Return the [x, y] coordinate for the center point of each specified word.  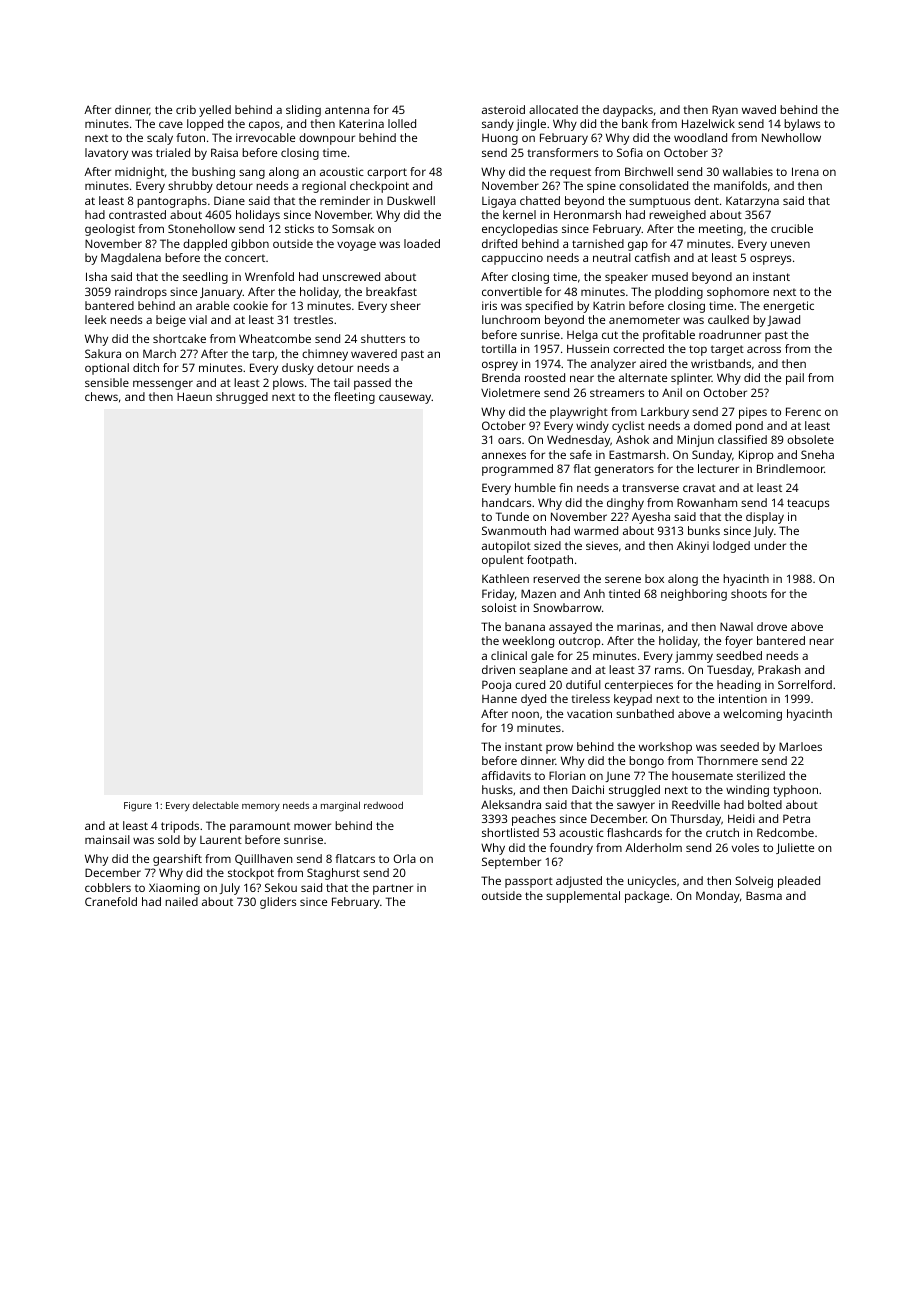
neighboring [694, 595]
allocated [553, 109]
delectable [216, 805]
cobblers [108, 887]
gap [638, 246]
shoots [749, 593]
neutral [612, 257]
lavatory [106, 154]
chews [101, 396]
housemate [702, 775]
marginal [340, 806]
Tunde [512, 516]
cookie [250, 305]
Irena [805, 171]
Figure [138, 807]
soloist [499, 607]
